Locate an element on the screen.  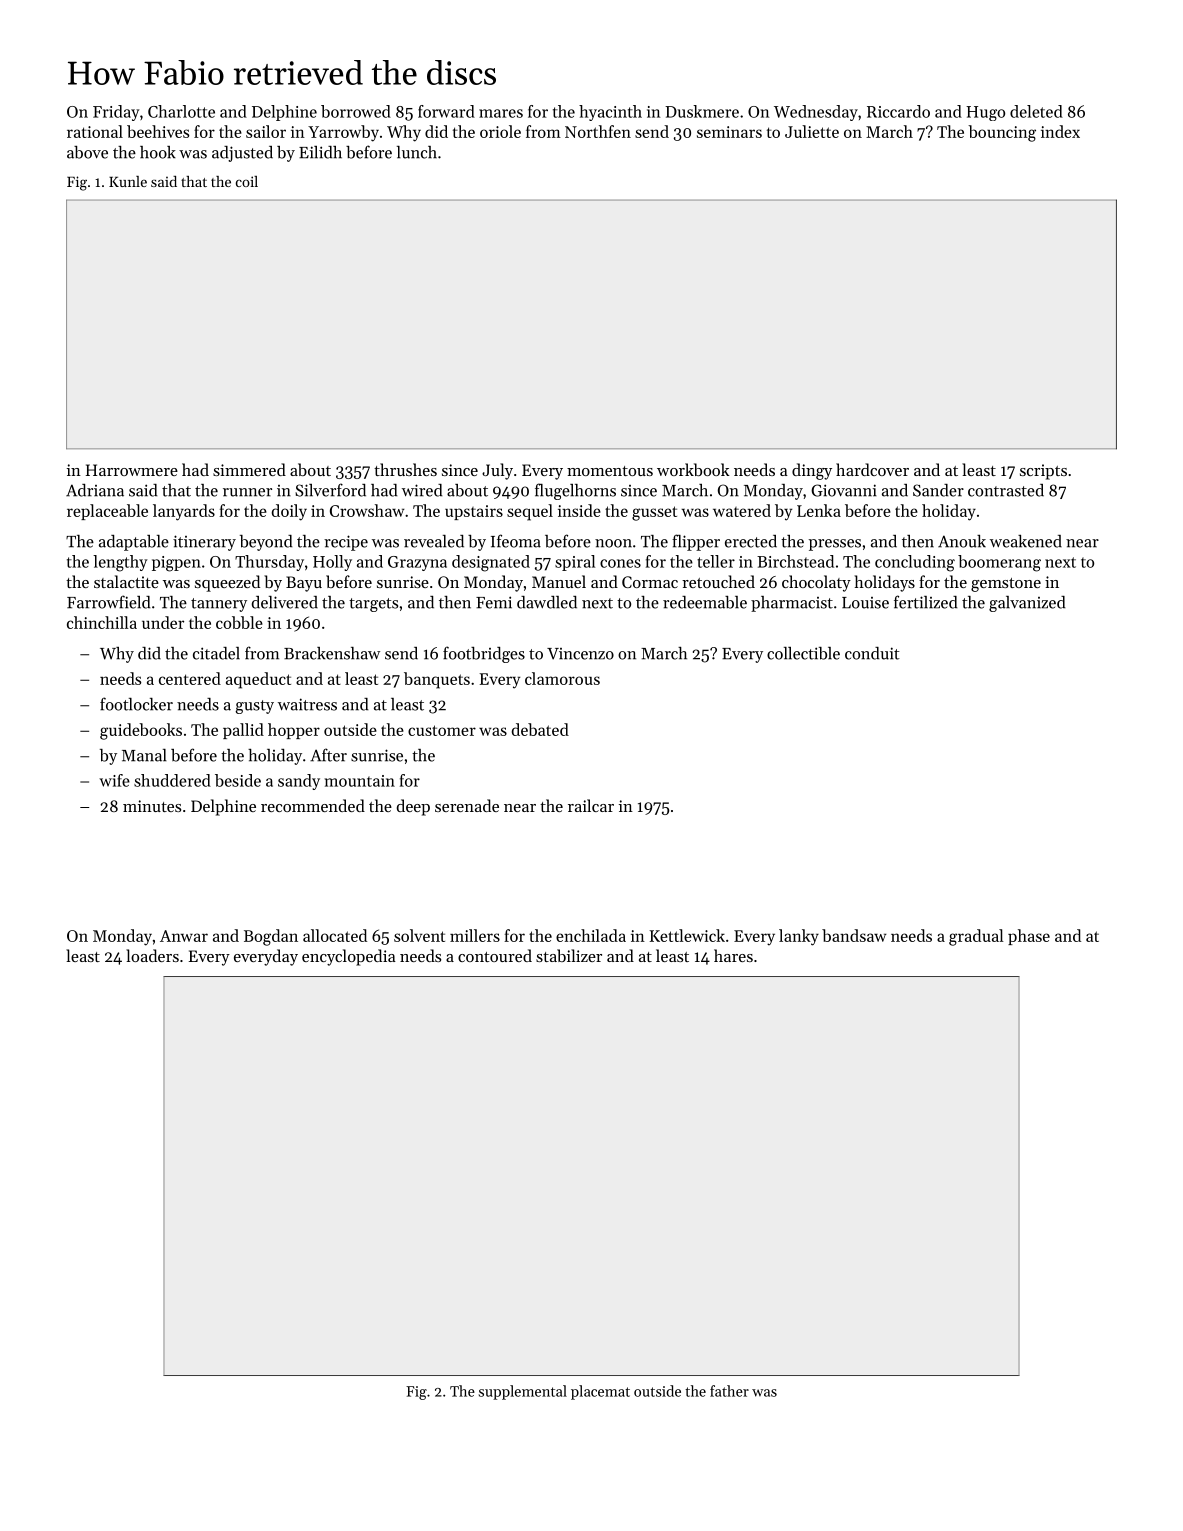
supplemental is located at coordinates (523, 1392).
